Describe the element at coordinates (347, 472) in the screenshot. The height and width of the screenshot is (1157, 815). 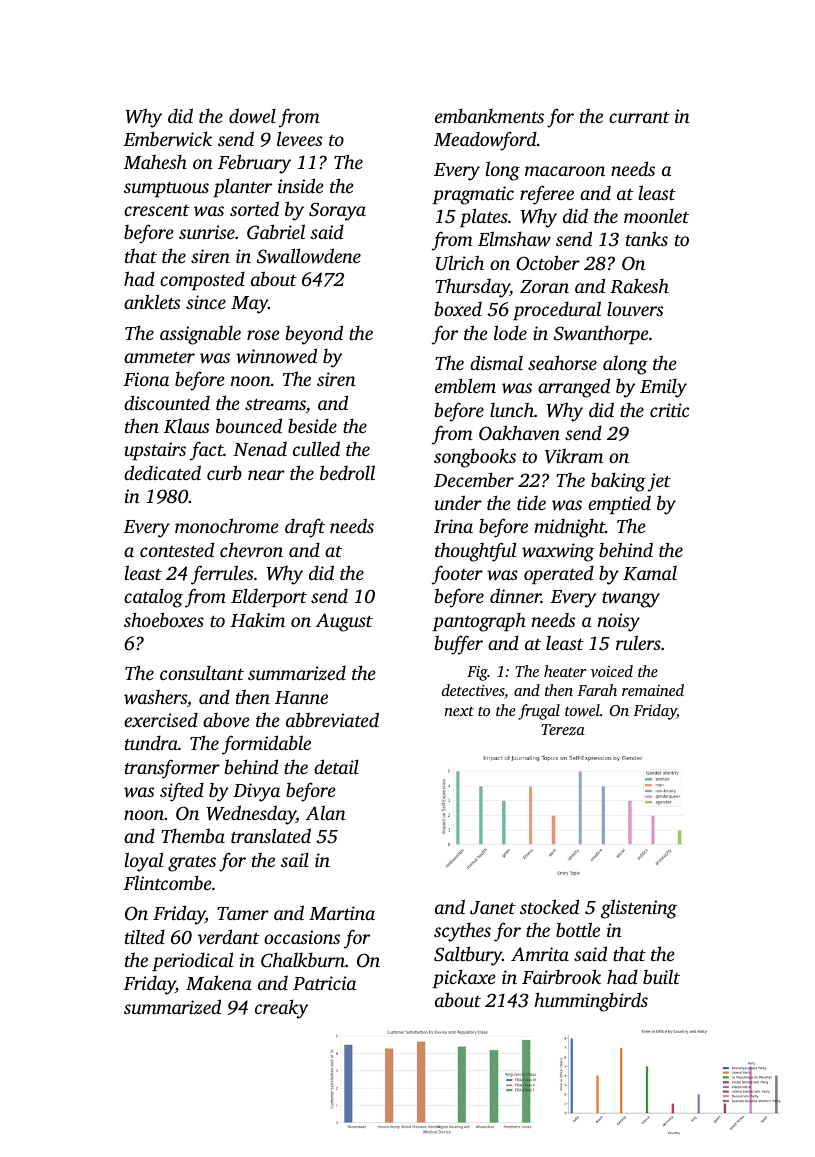
I see `bedroll` at that location.
